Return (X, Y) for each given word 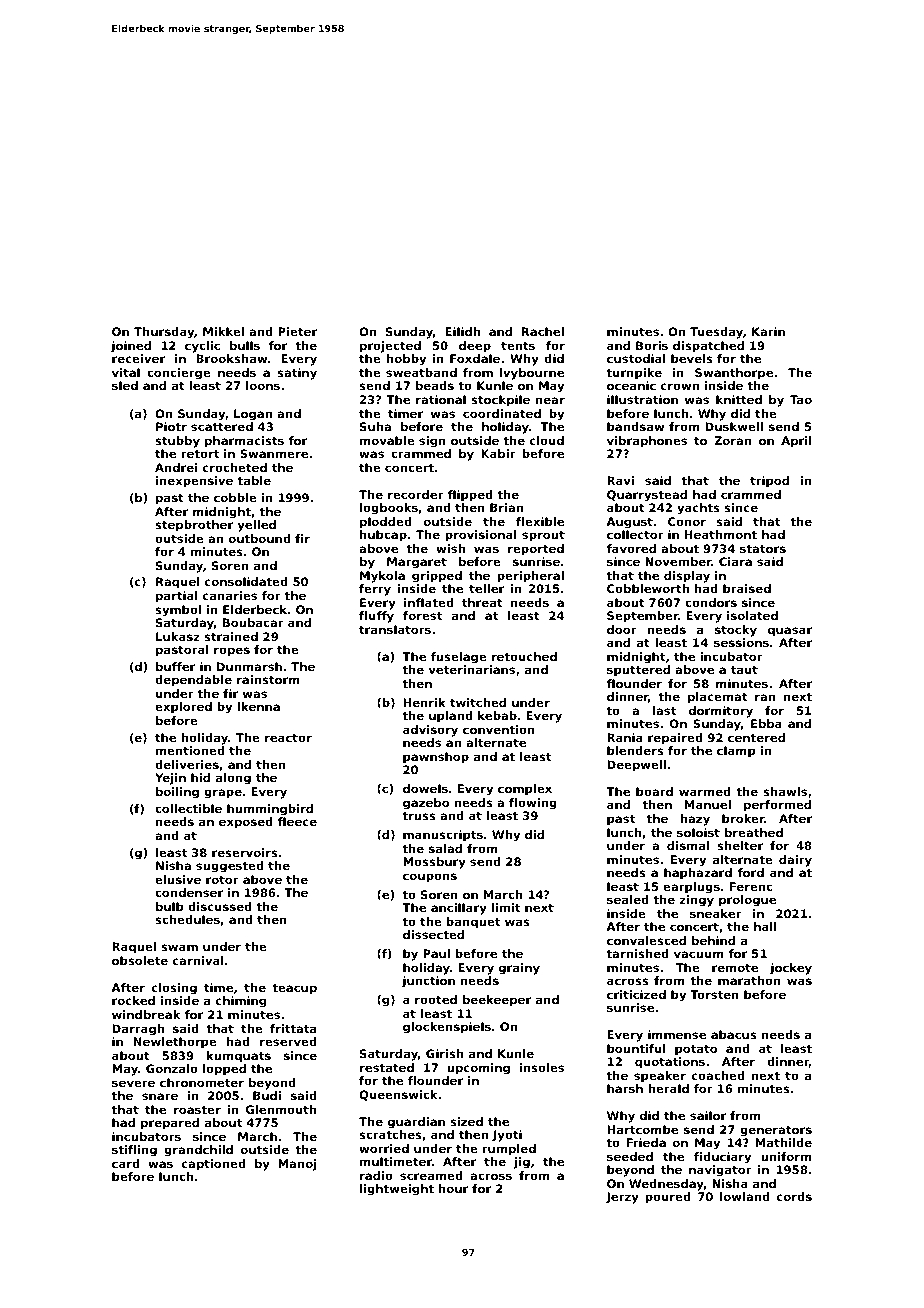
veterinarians (472, 669)
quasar (790, 632)
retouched (524, 656)
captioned (214, 1165)
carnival (198, 960)
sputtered (638, 671)
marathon (749, 980)
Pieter (297, 331)
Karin (768, 331)
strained (231, 636)
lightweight (397, 1190)
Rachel (543, 331)
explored (183, 708)
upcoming (478, 1069)
